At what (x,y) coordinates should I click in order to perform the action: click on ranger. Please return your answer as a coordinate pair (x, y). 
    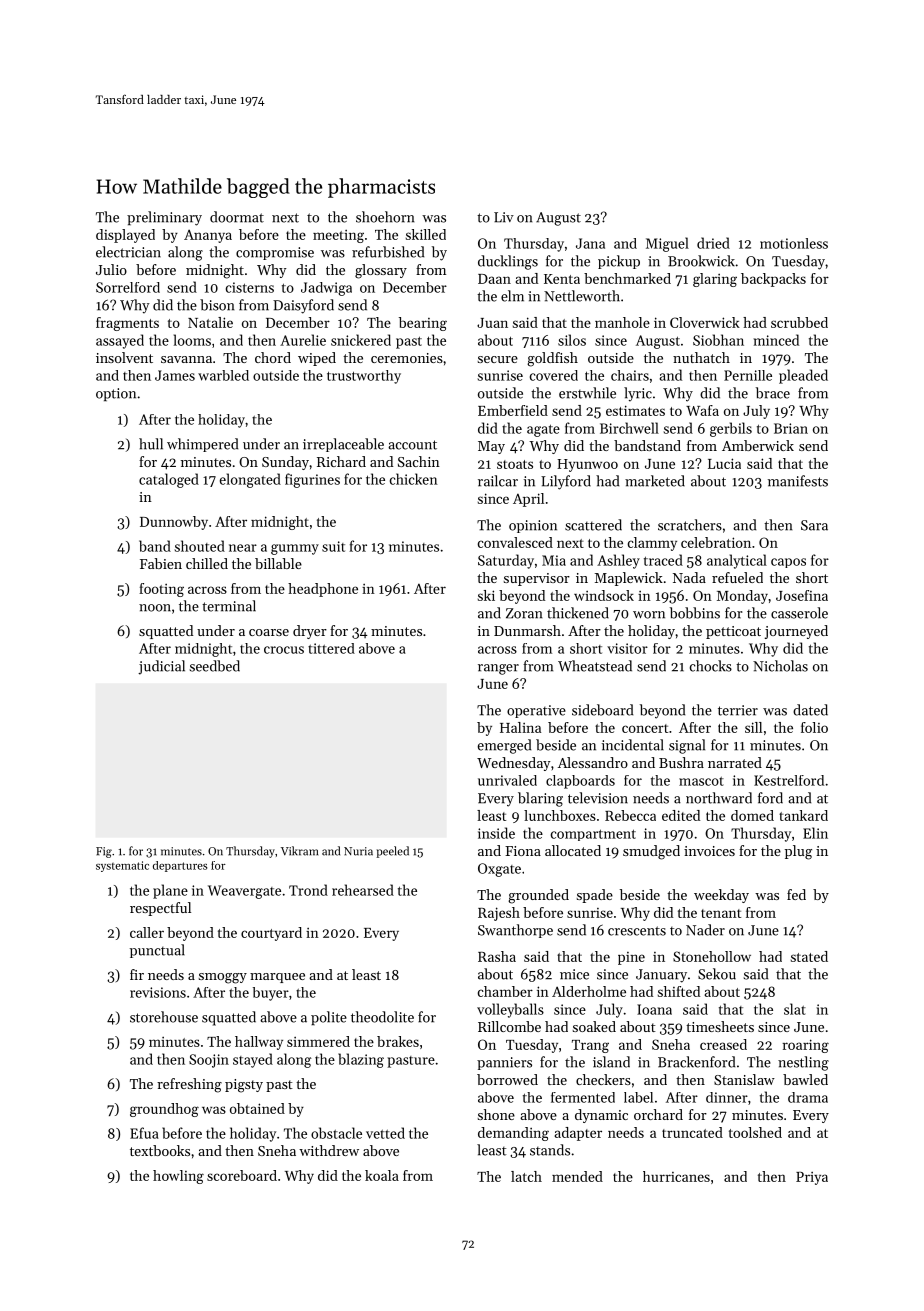
    Looking at the image, I should click on (498, 669).
